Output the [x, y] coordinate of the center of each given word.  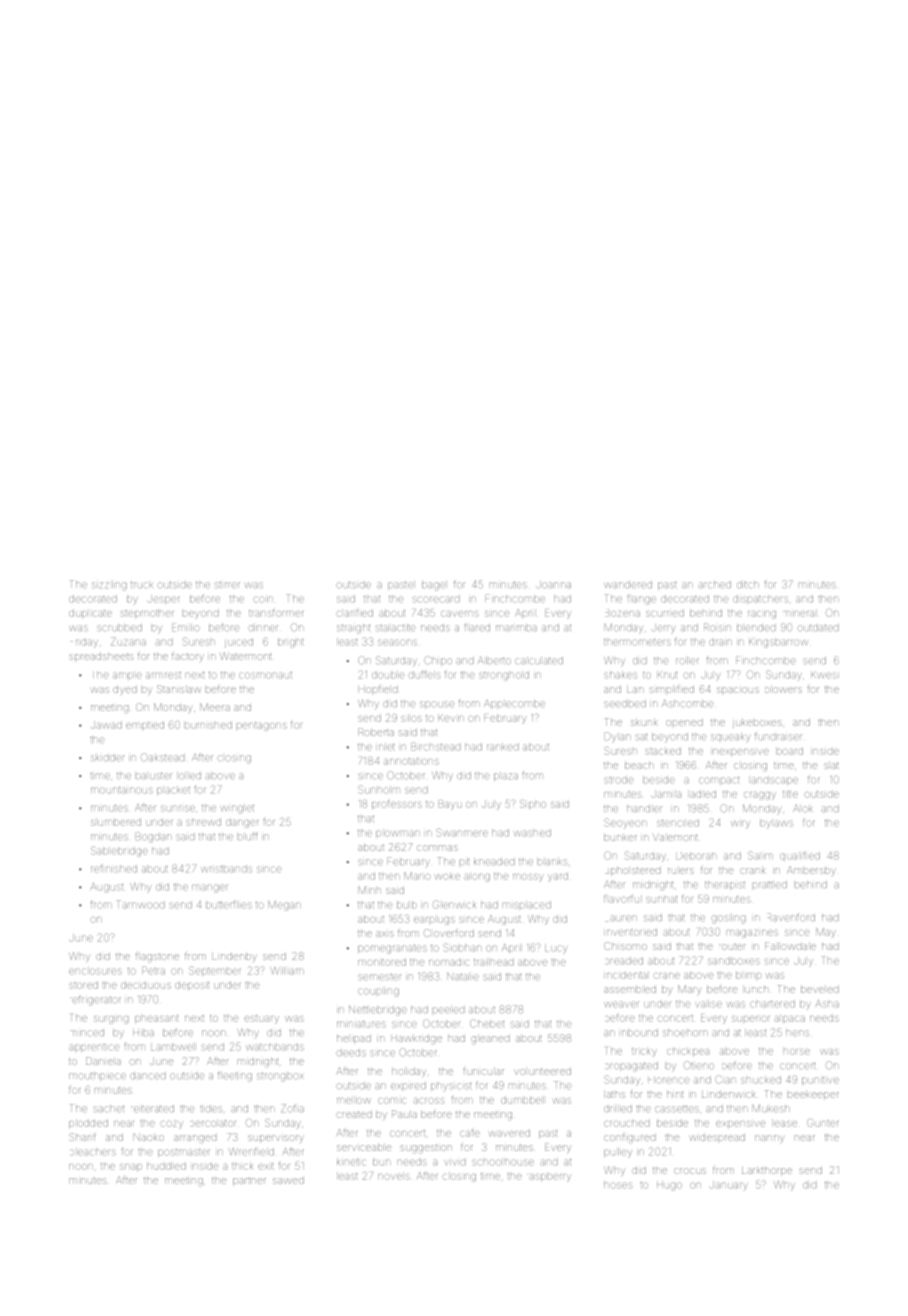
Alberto [494, 660]
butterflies [229, 904]
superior [750, 1019]
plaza [506, 776]
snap [131, 1167]
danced [148, 1075]
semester [380, 977]
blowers [783, 689]
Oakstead [163, 758]
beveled [820, 989]
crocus [690, 1171]
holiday [409, 1072]
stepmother [147, 613]
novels [394, 1176]
